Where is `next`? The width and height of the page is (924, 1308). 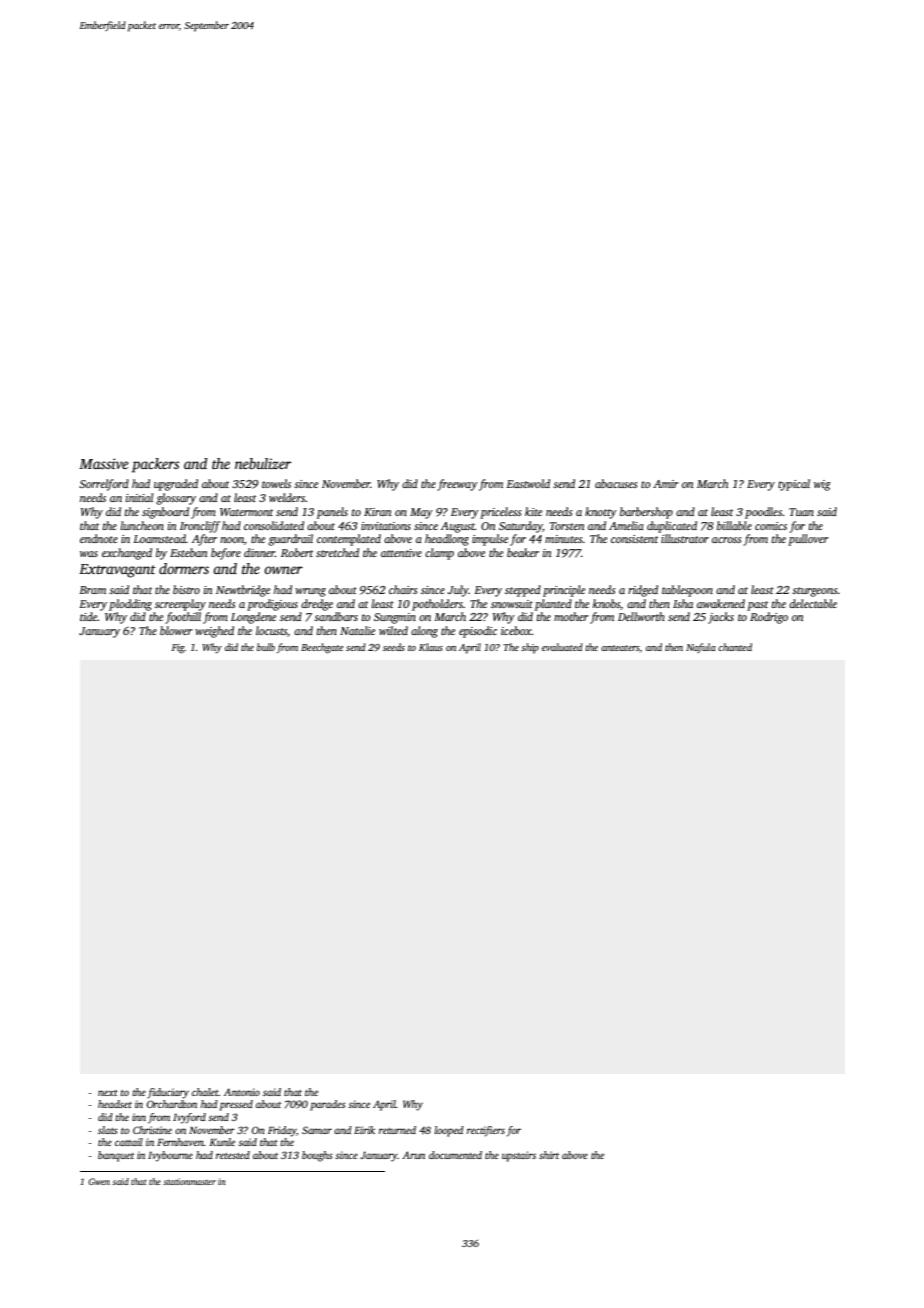 next is located at coordinates (108, 1093).
